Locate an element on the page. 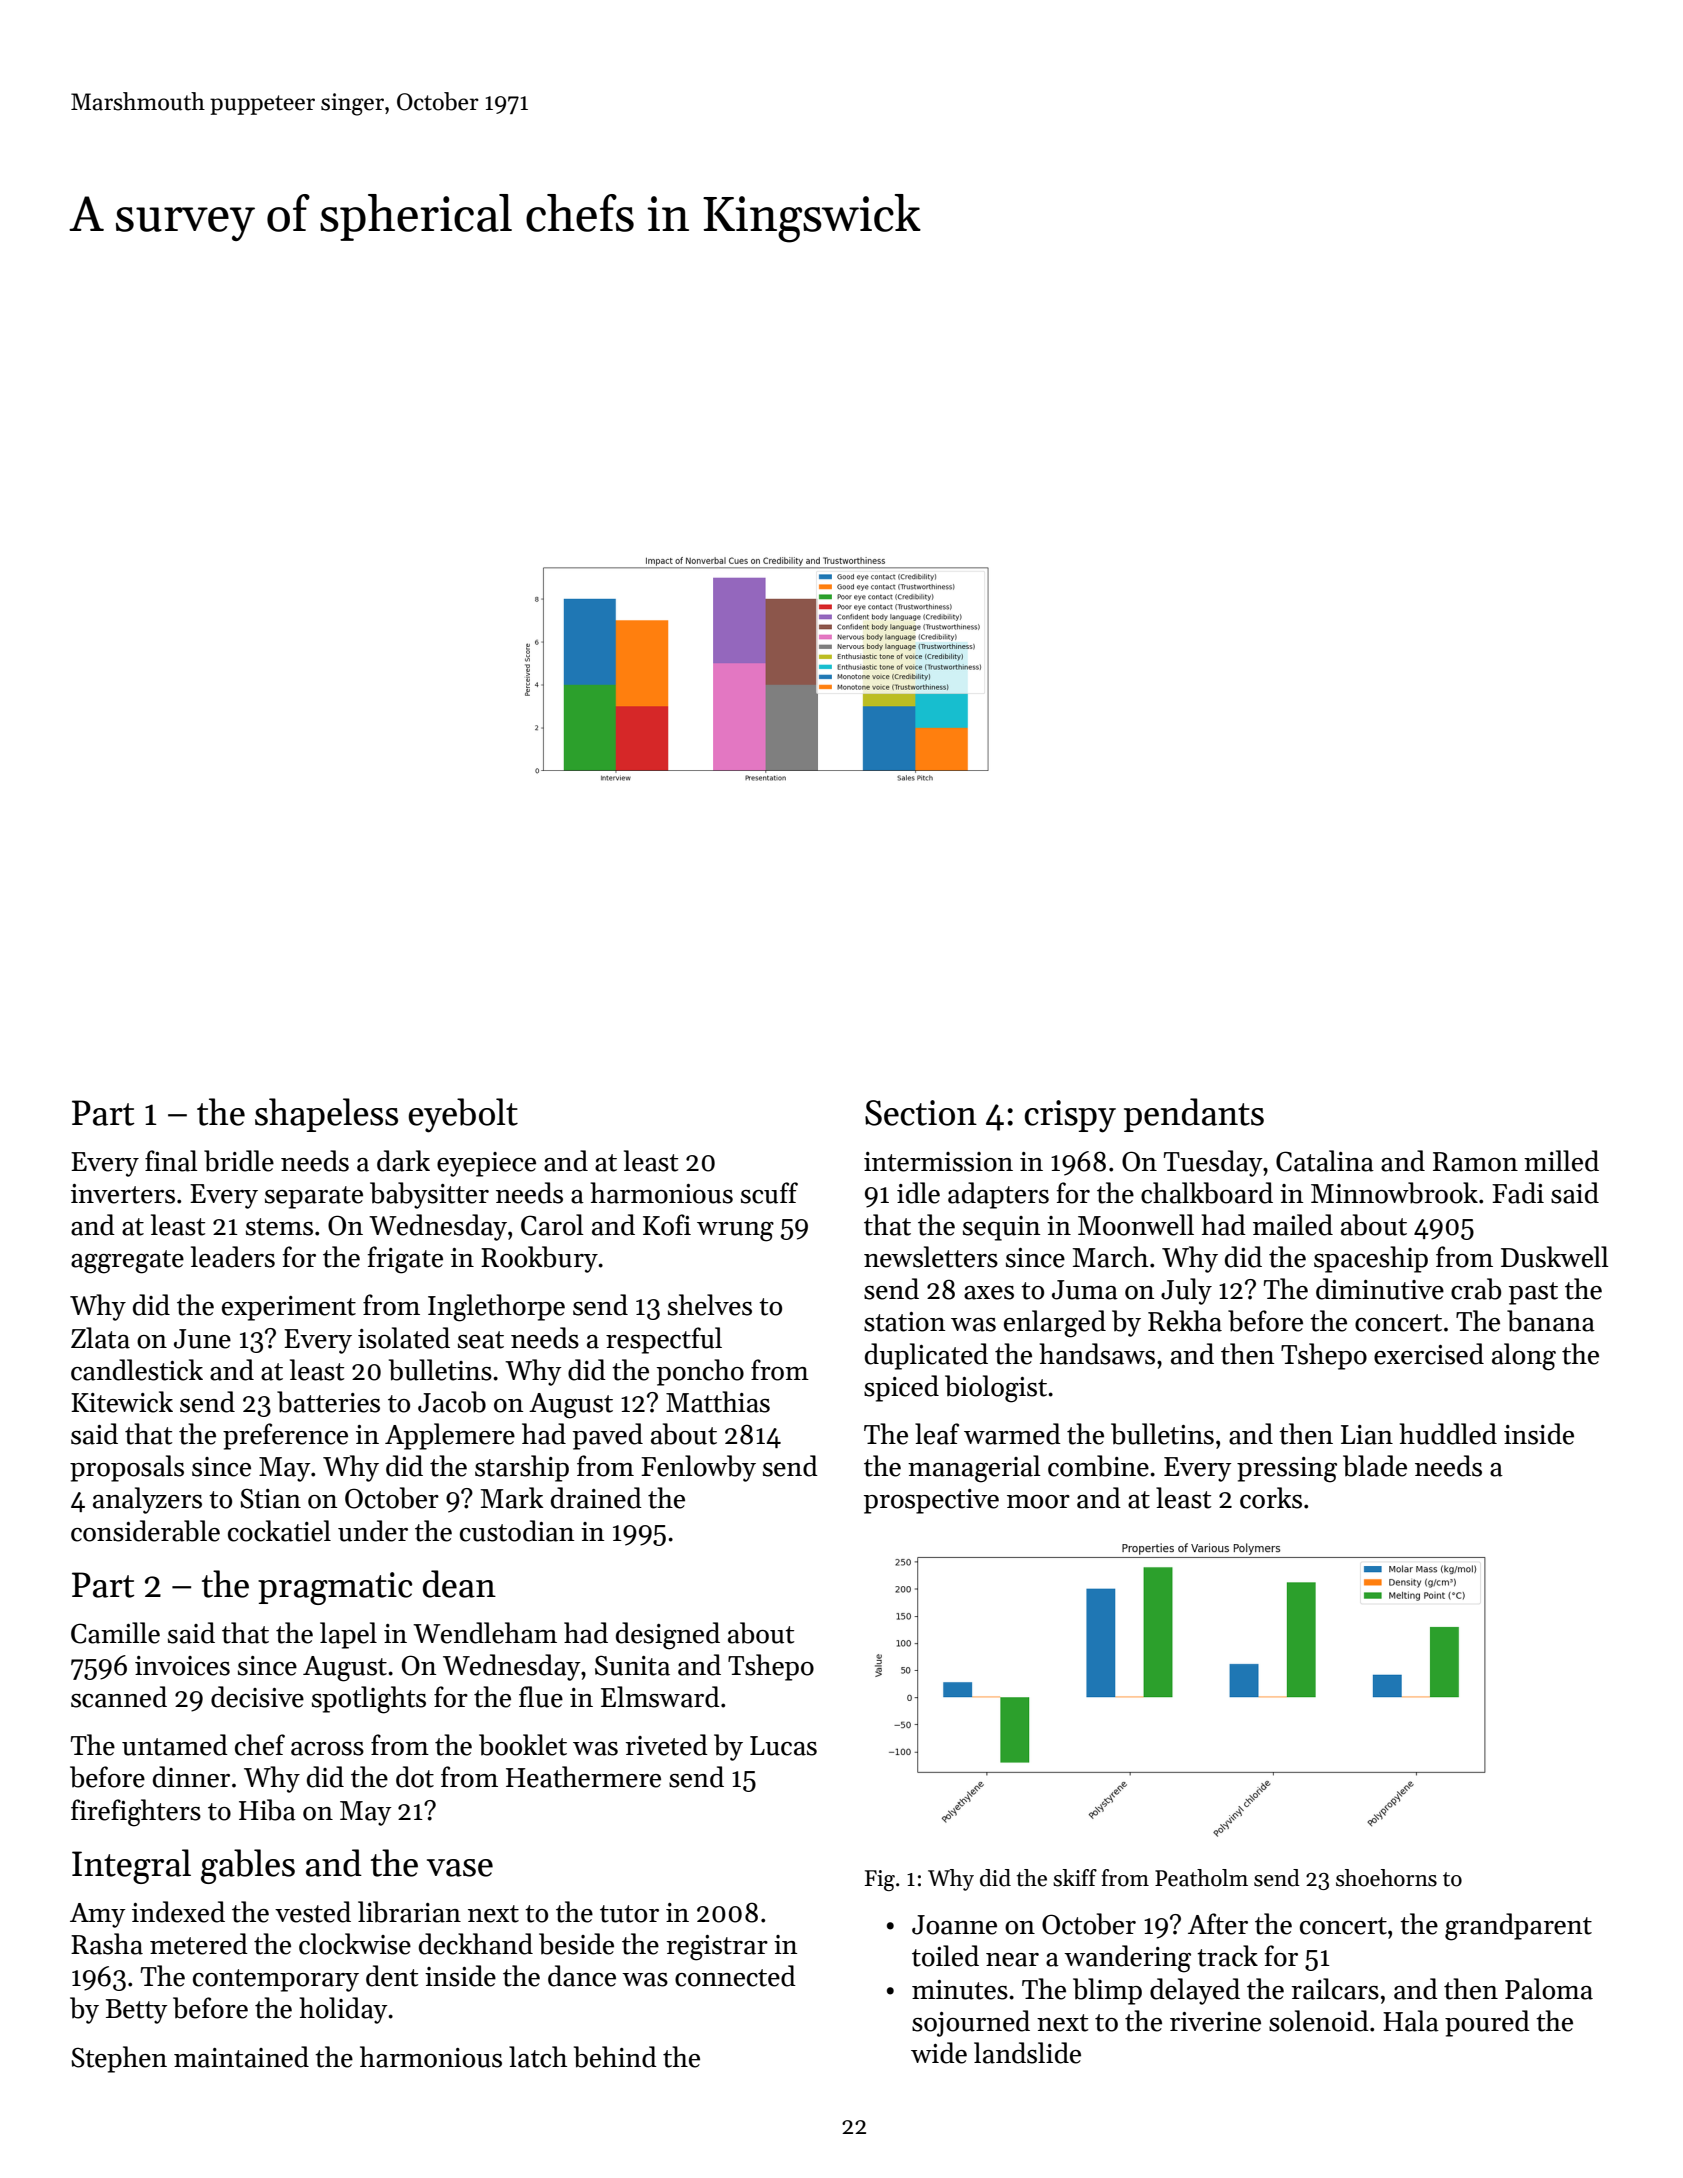  Stephen is located at coordinates (119, 2059).
